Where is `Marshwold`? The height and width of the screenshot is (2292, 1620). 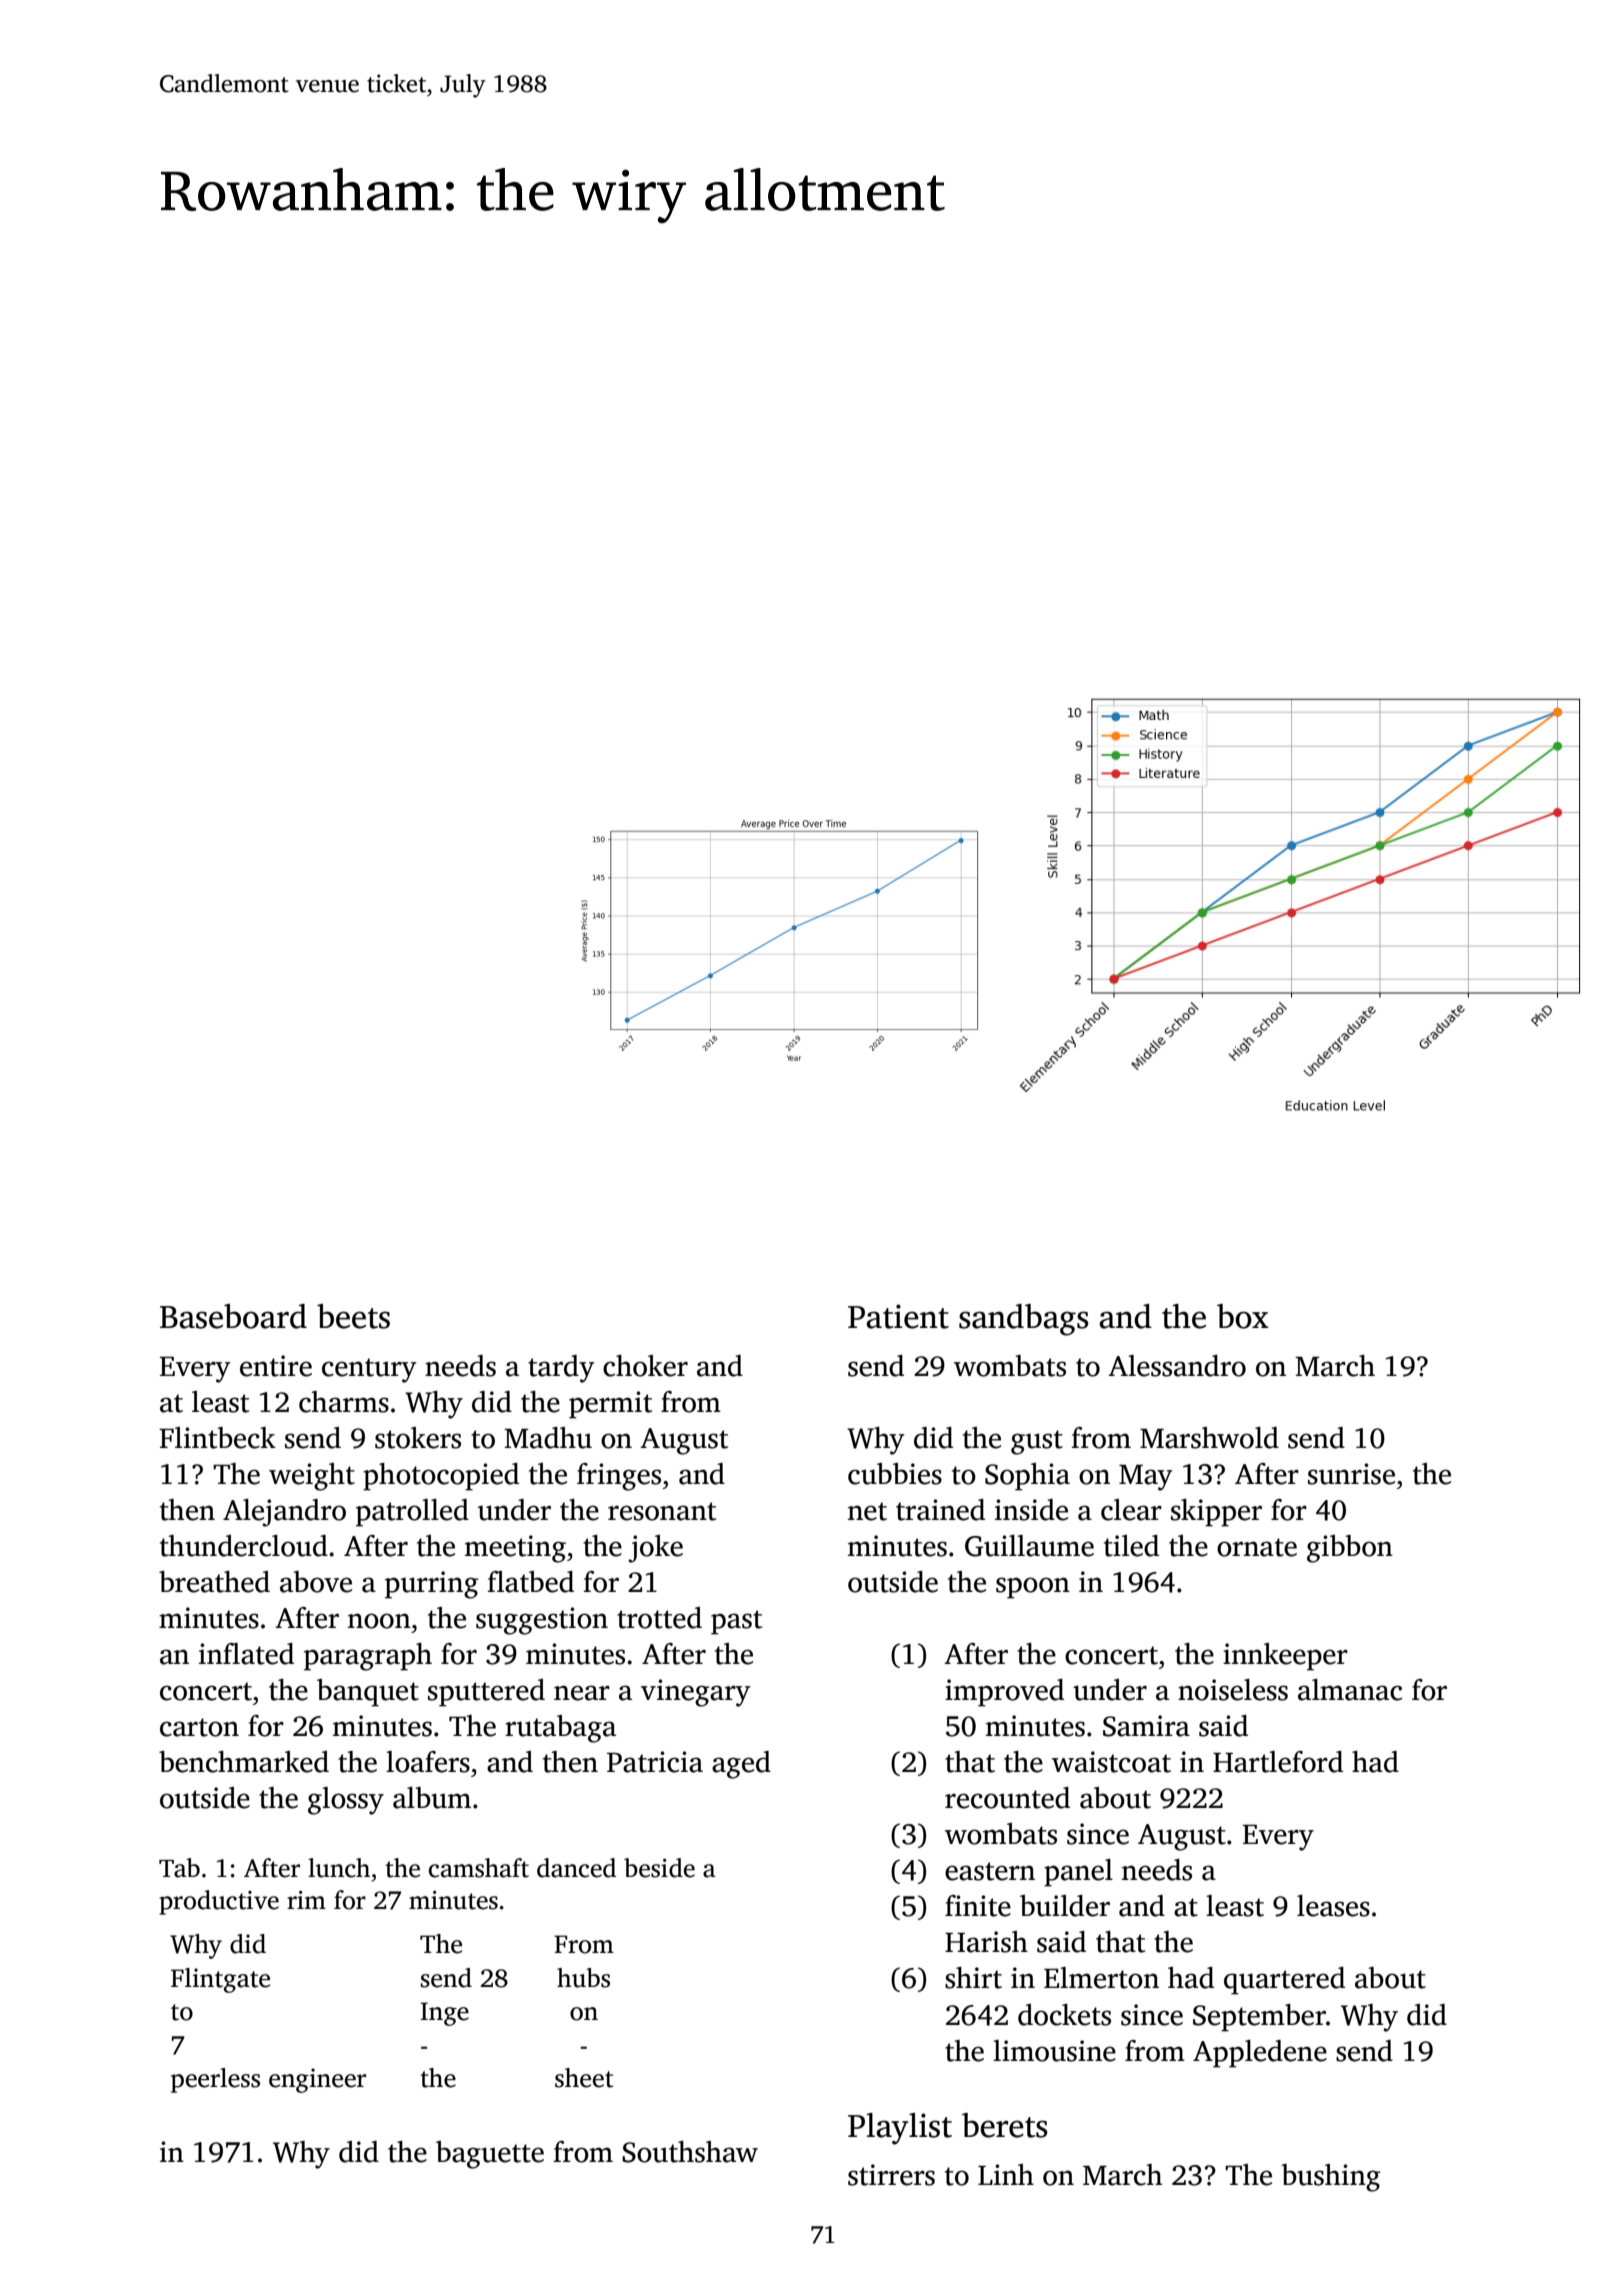 Marshwold is located at coordinates (1209, 1438).
